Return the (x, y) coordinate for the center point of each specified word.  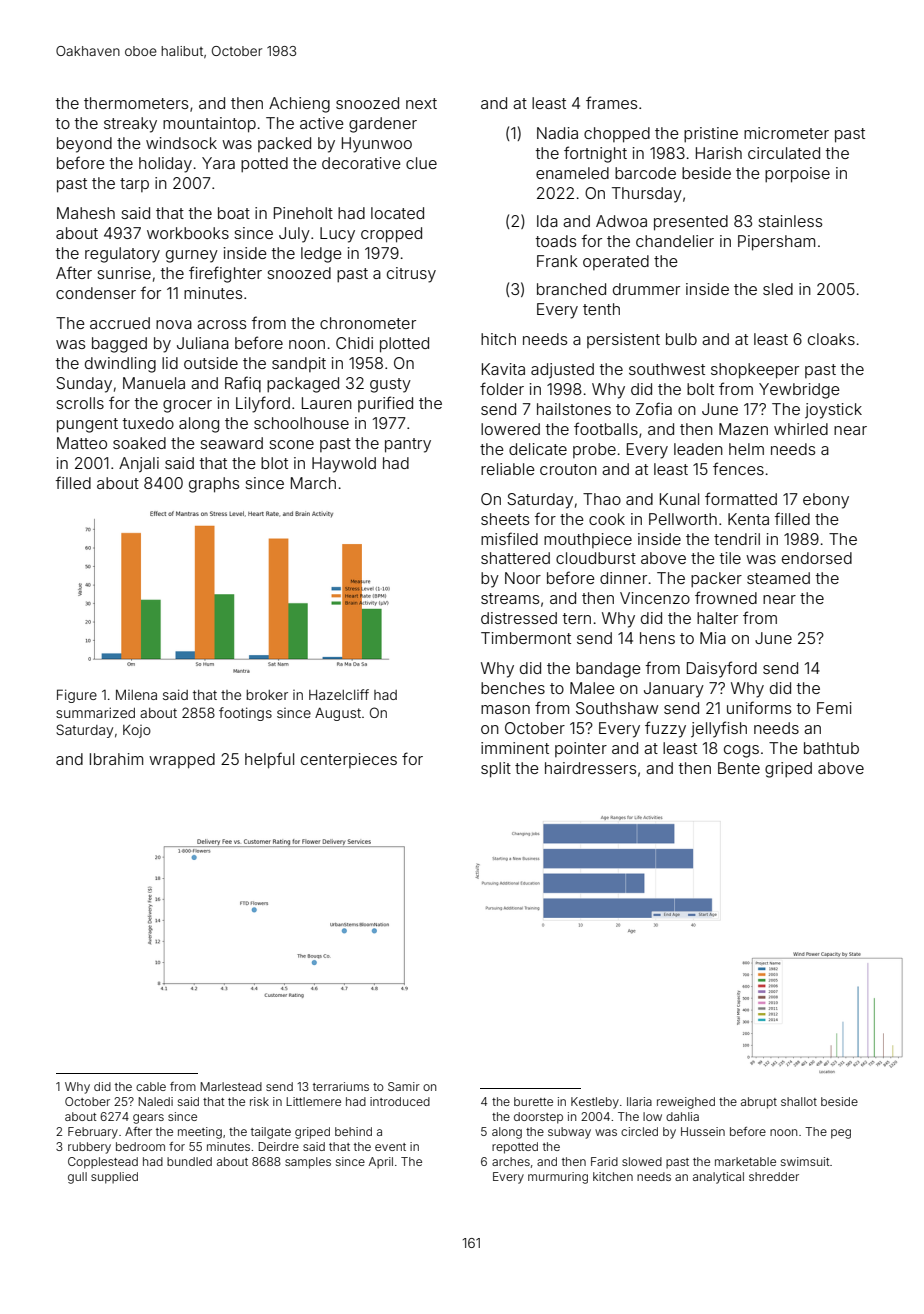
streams (510, 598)
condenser (96, 293)
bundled (189, 1161)
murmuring (558, 1178)
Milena (136, 694)
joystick (833, 411)
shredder (774, 1176)
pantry (408, 445)
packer (716, 579)
